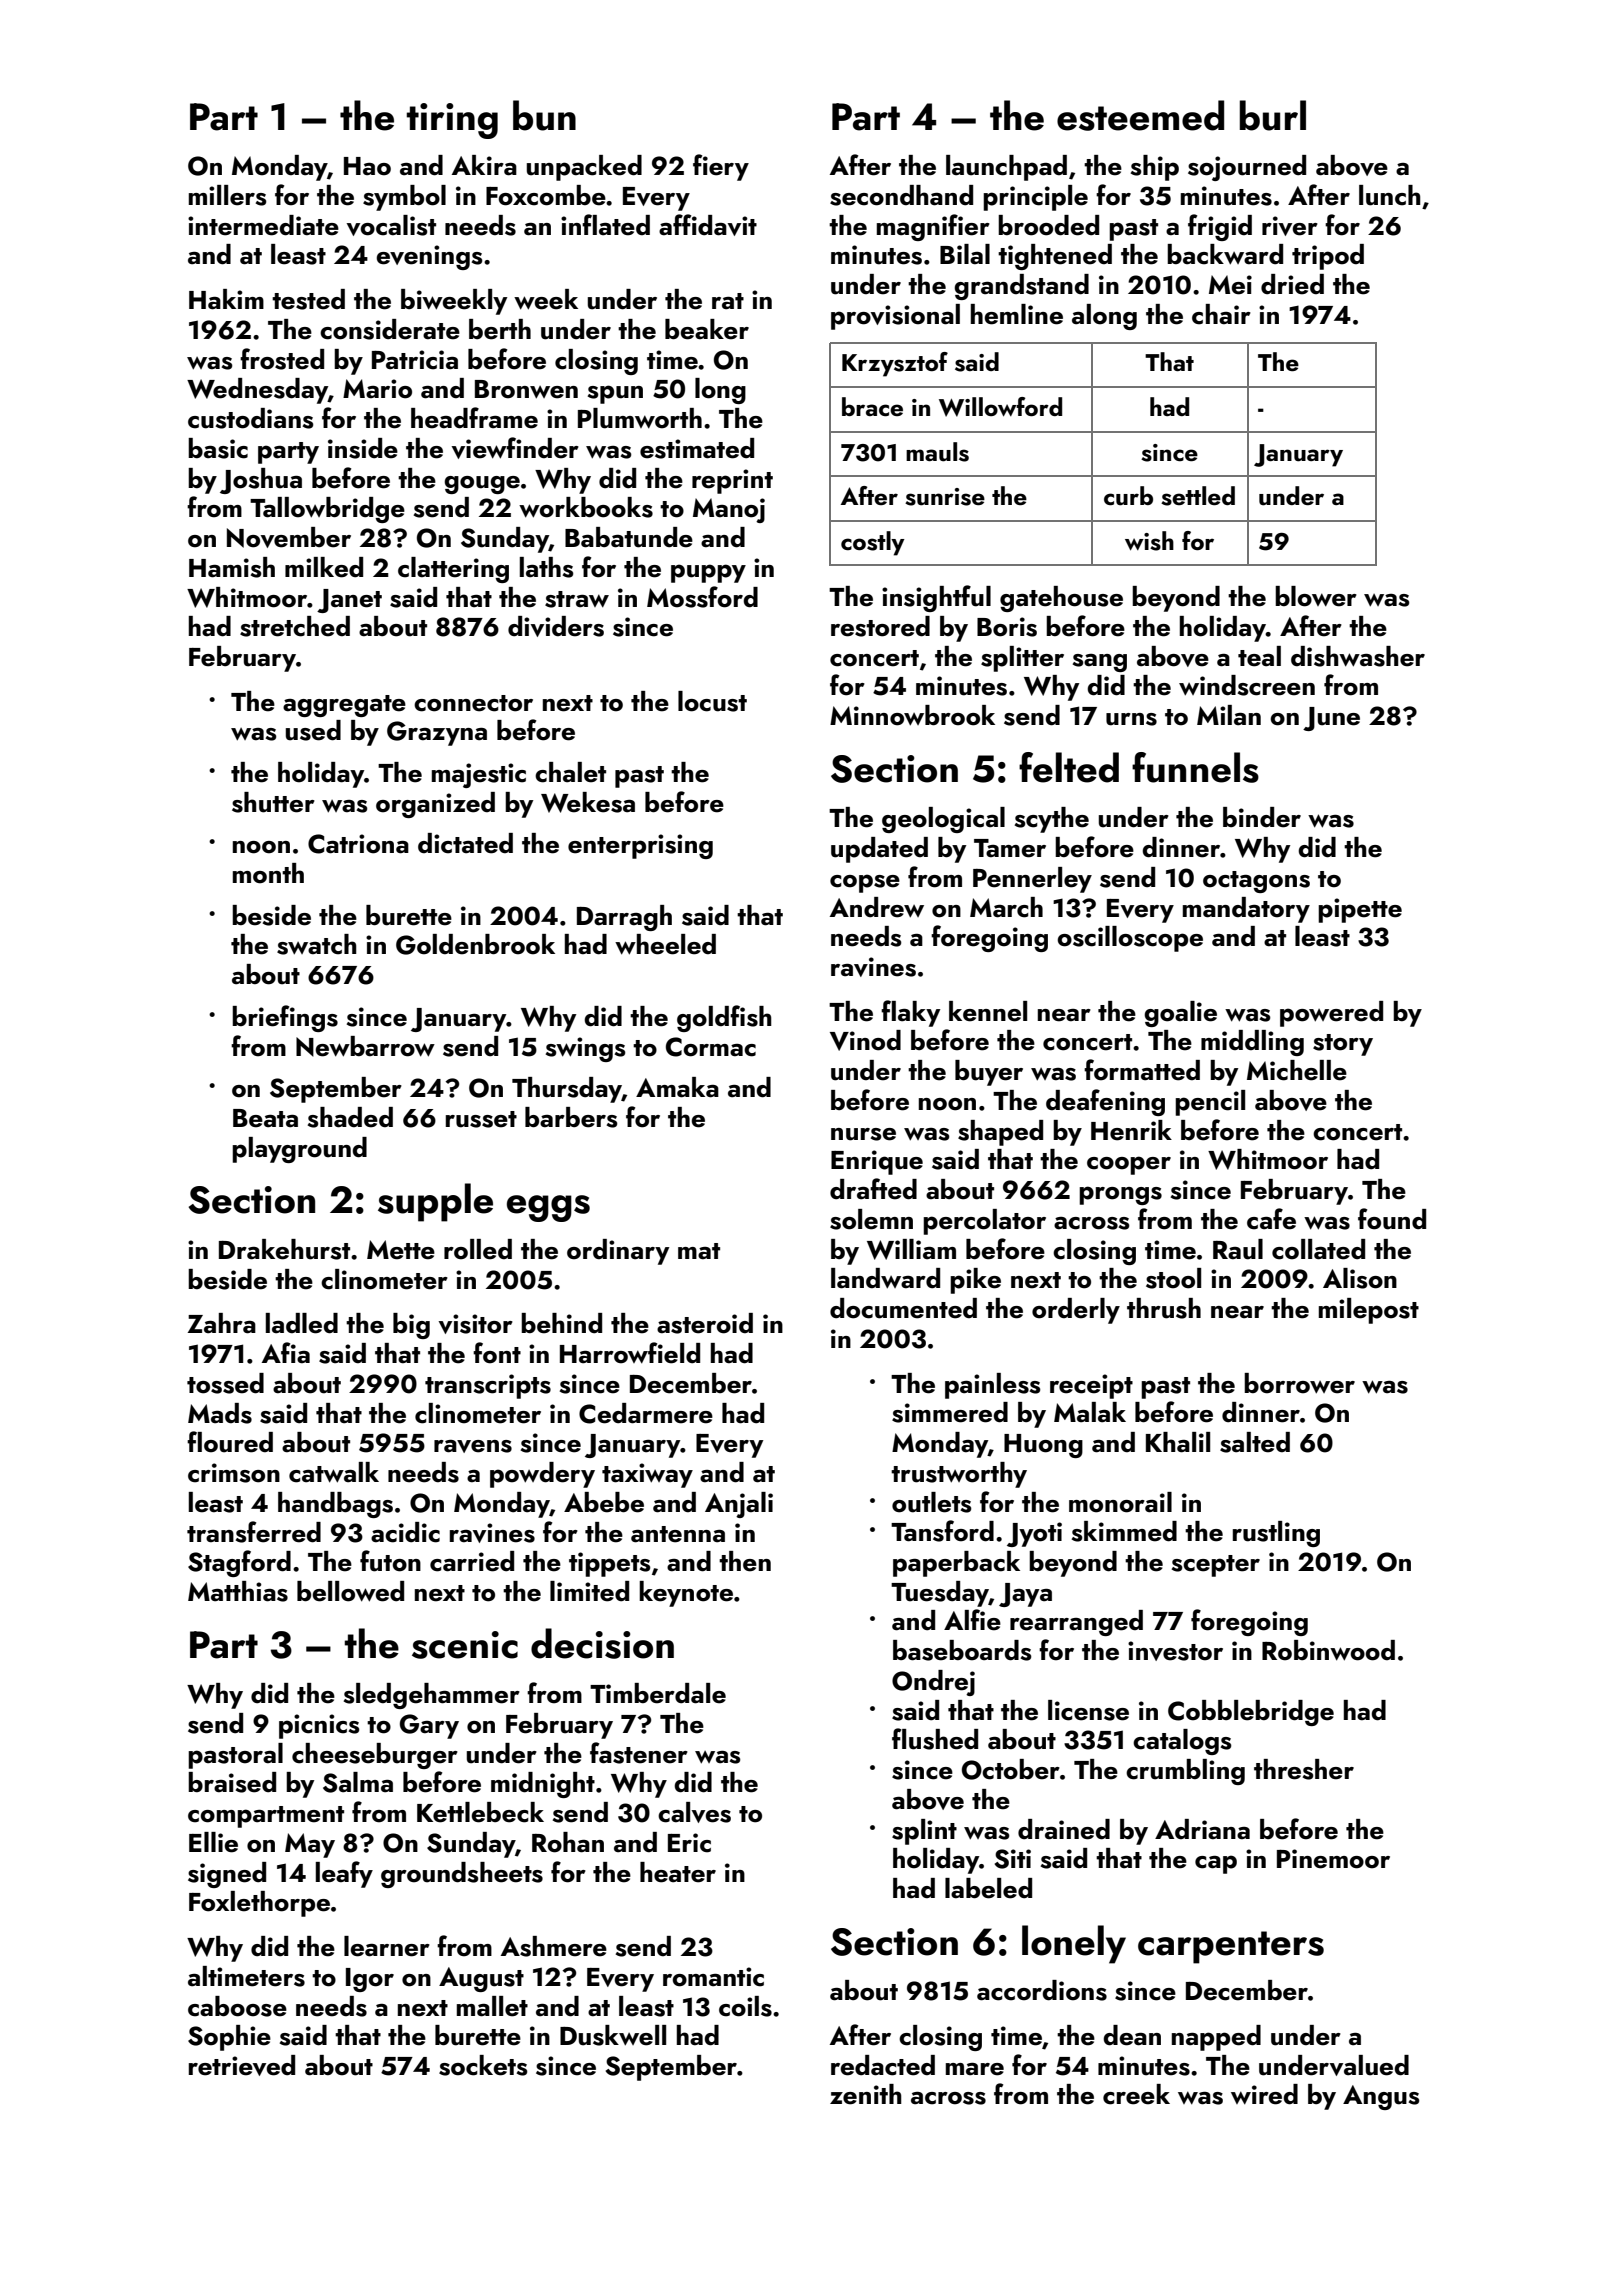 This page has width=1620, height=2292. Describe the element at coordinates (1130, 939) in the page. I see `oscilloscope` at that location.
